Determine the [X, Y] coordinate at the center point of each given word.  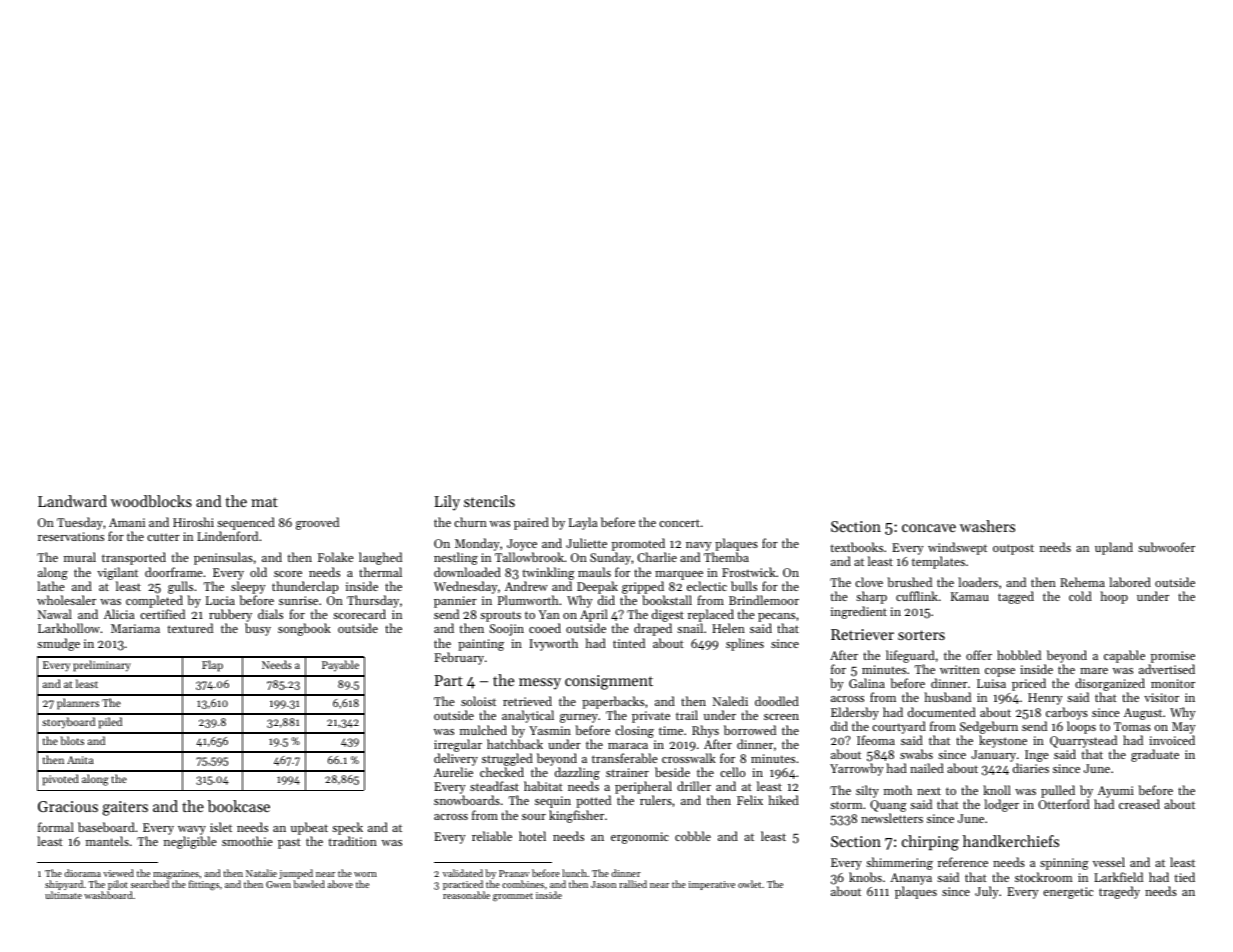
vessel [1109, 862]
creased [1139, 804]
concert [679, 523]
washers [987, 526]
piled [110, 723]
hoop [1114, 597]
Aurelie [453, 772]
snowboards [467, 800]
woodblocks [151, 501]
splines [745, 644]
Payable [340, 666]
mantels [107, 841]
